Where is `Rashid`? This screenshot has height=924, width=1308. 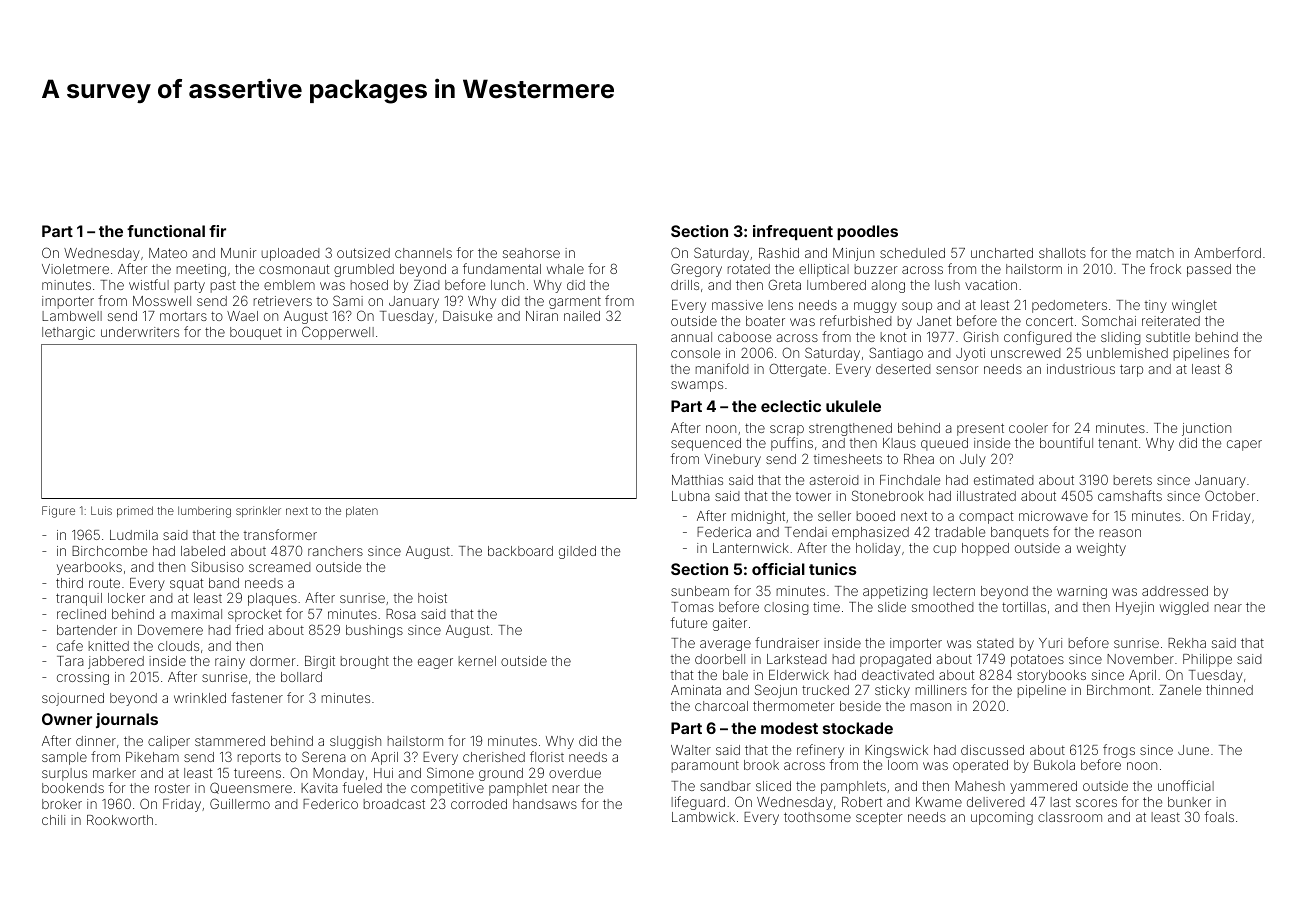 Rashid is located at coordinates (779, 253).
